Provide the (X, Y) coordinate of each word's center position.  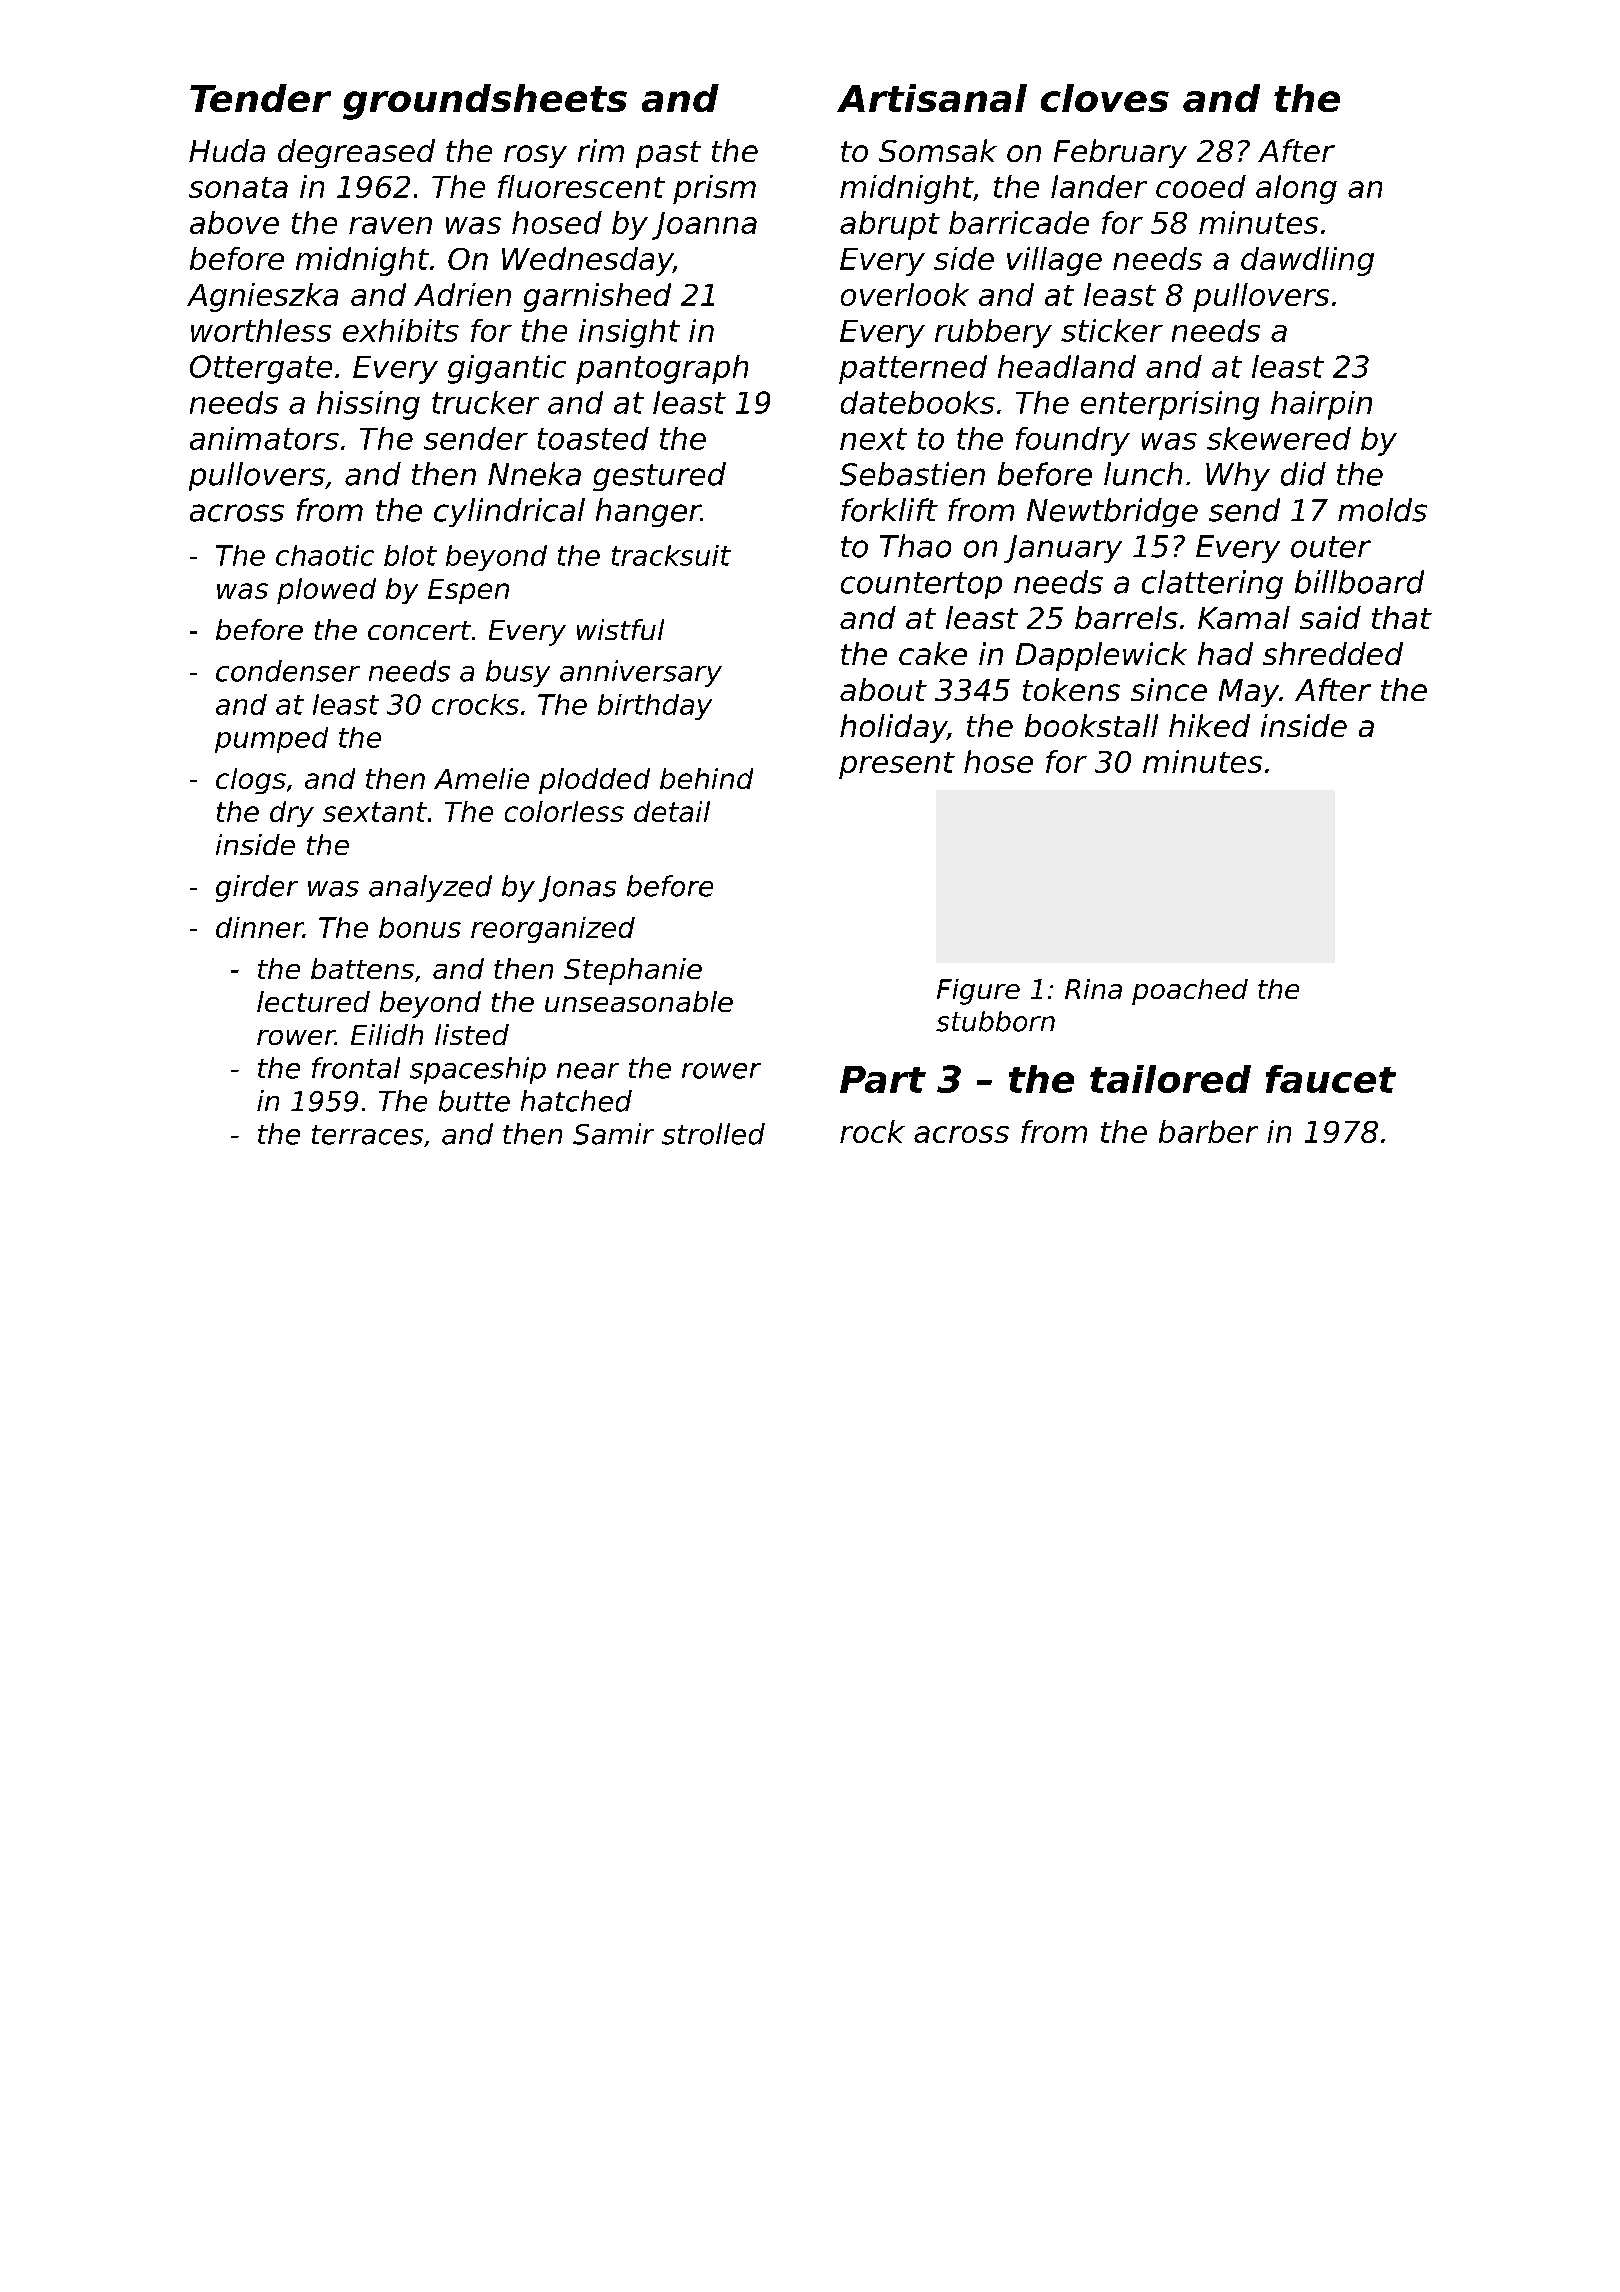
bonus (420, 927)
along (1296, 189)
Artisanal (932, 98)
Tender (260, 98)
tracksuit (671, 555)
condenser (288, 671)
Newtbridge (1112, 512)
